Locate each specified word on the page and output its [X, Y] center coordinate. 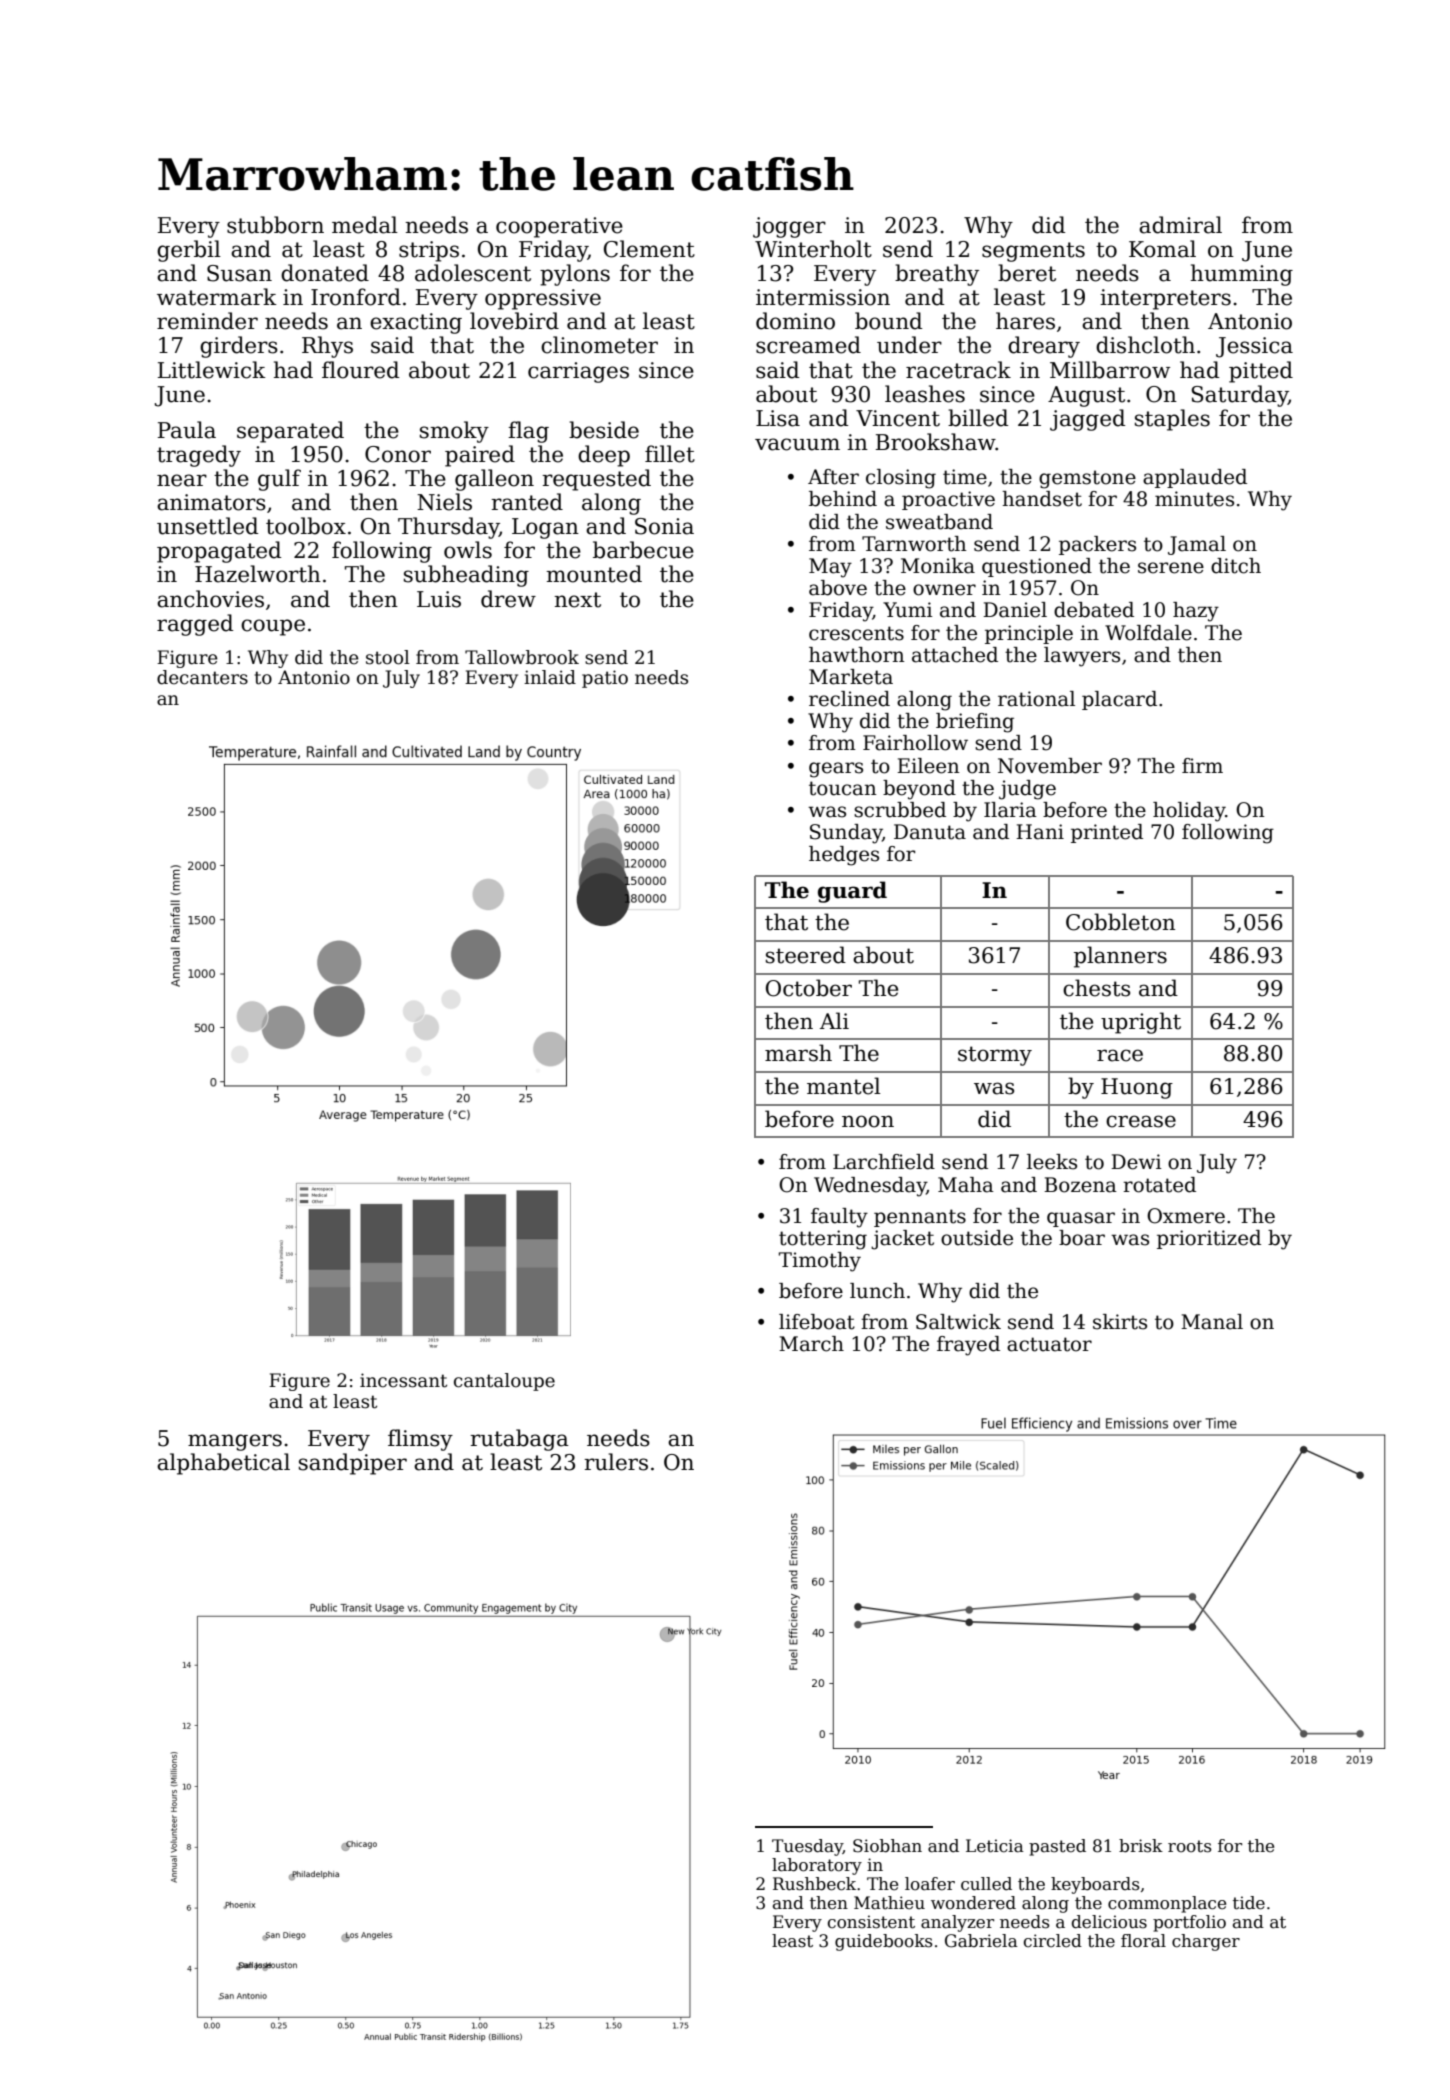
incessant [403, 1380]
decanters [202, 677]
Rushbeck [814, 1884]
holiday [1189, 812]
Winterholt [813, 249]
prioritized [1209, 1239]
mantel [844, 1086]
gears [836, 770]
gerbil [189, 251]
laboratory [817, 1866]
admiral [1180, 225]
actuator [1049, 1344]
